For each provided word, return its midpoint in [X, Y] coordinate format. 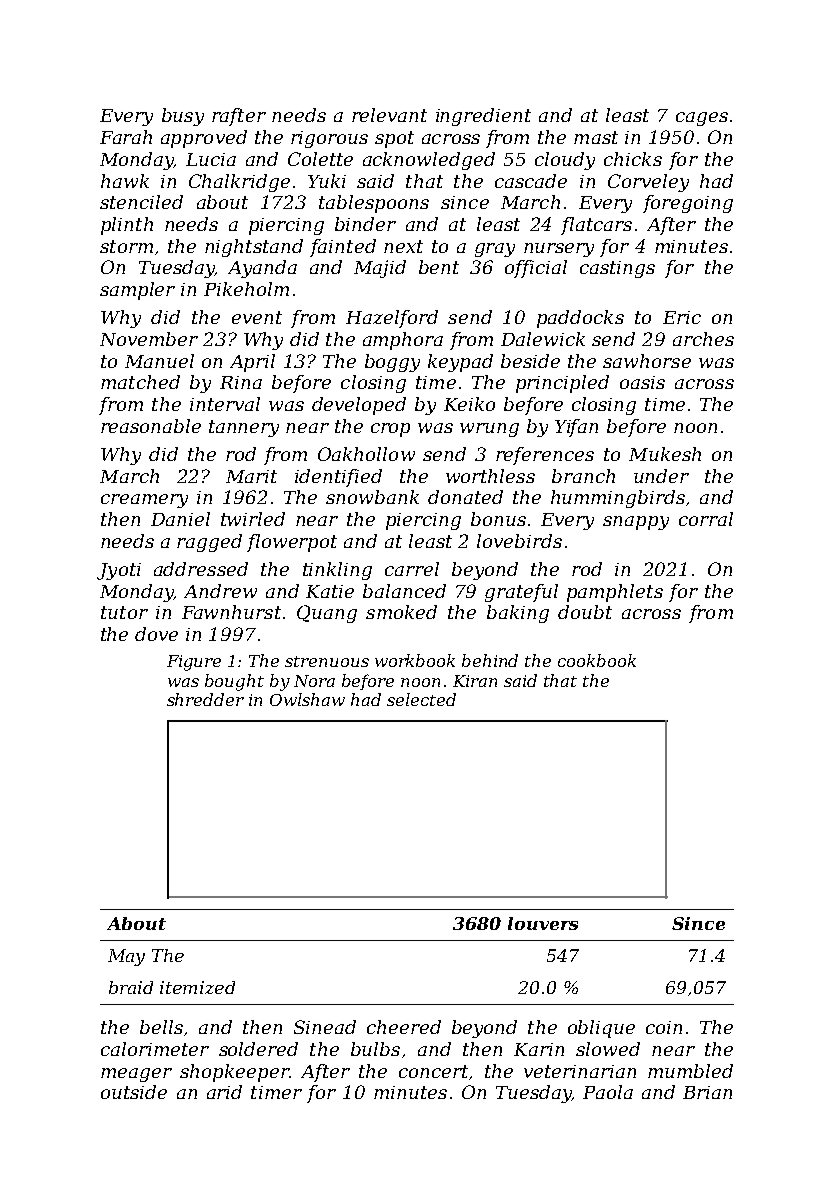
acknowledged [429, 161]
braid [131, 987]
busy [183, 117]
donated [465, 497]
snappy [636, 523]
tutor [124, 612]
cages [702, 119]
